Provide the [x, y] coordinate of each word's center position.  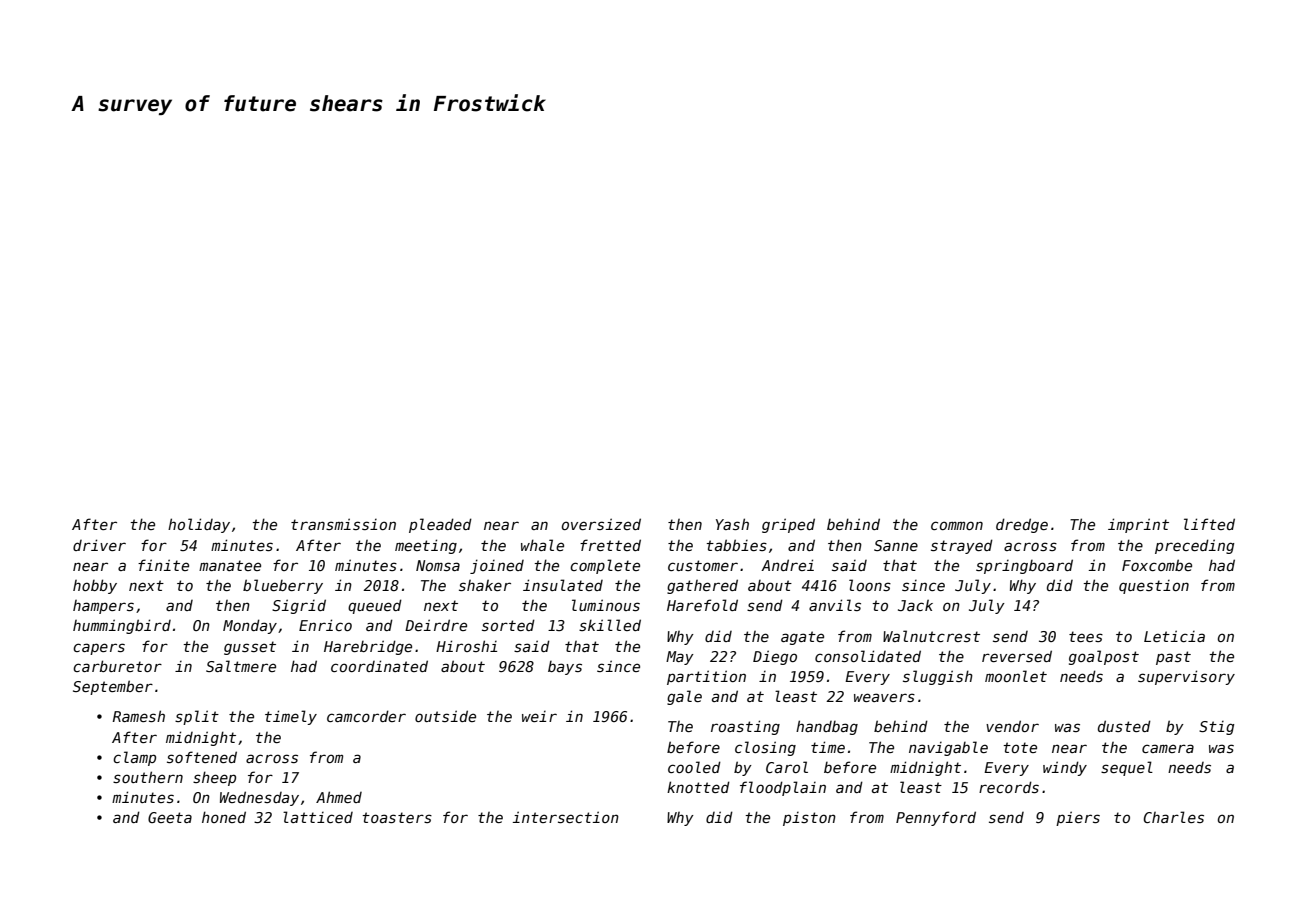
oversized [601, 524]
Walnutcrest [931, 636]
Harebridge [368, 647]
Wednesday [259, 798]
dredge [1022, 525]
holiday [199, 525]
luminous [606, 605]
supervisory [1186, 677]
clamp [134, 758]
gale [684, 697]
